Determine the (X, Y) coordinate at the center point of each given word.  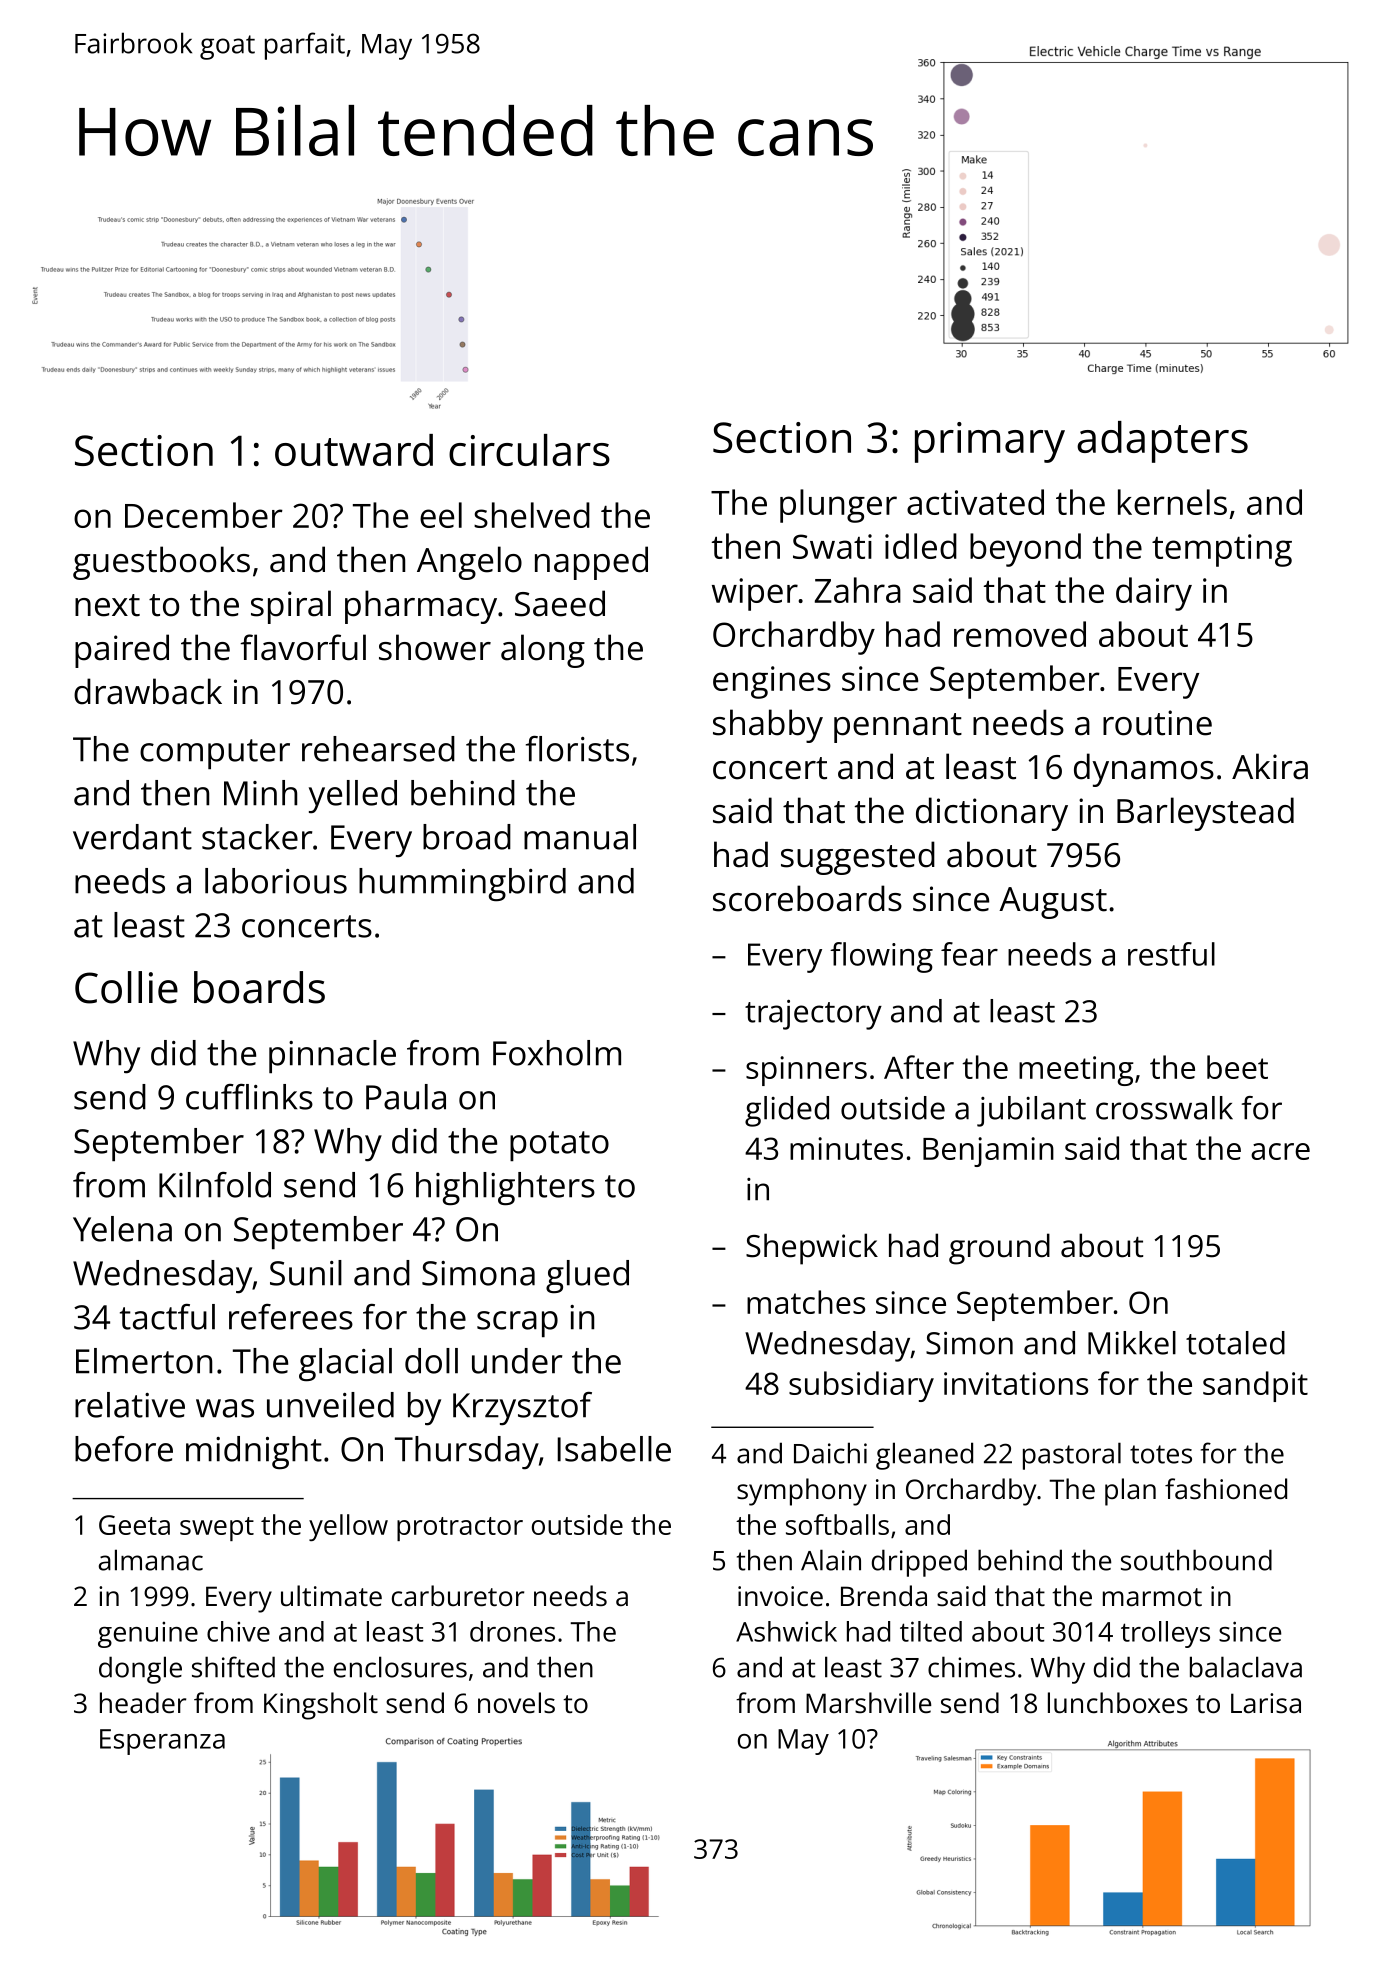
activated (975, 502)
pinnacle (332, 1056)
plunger (838, 506)
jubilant (1031, 1111)
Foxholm (557, 1053)
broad (467, 837)
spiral (291, 607)
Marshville (869, 1702)
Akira (1270, 766)
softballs (837, 1524)
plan (1130, 1492)
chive (238, 1631)
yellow (348, 1527)
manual (580, 837)
